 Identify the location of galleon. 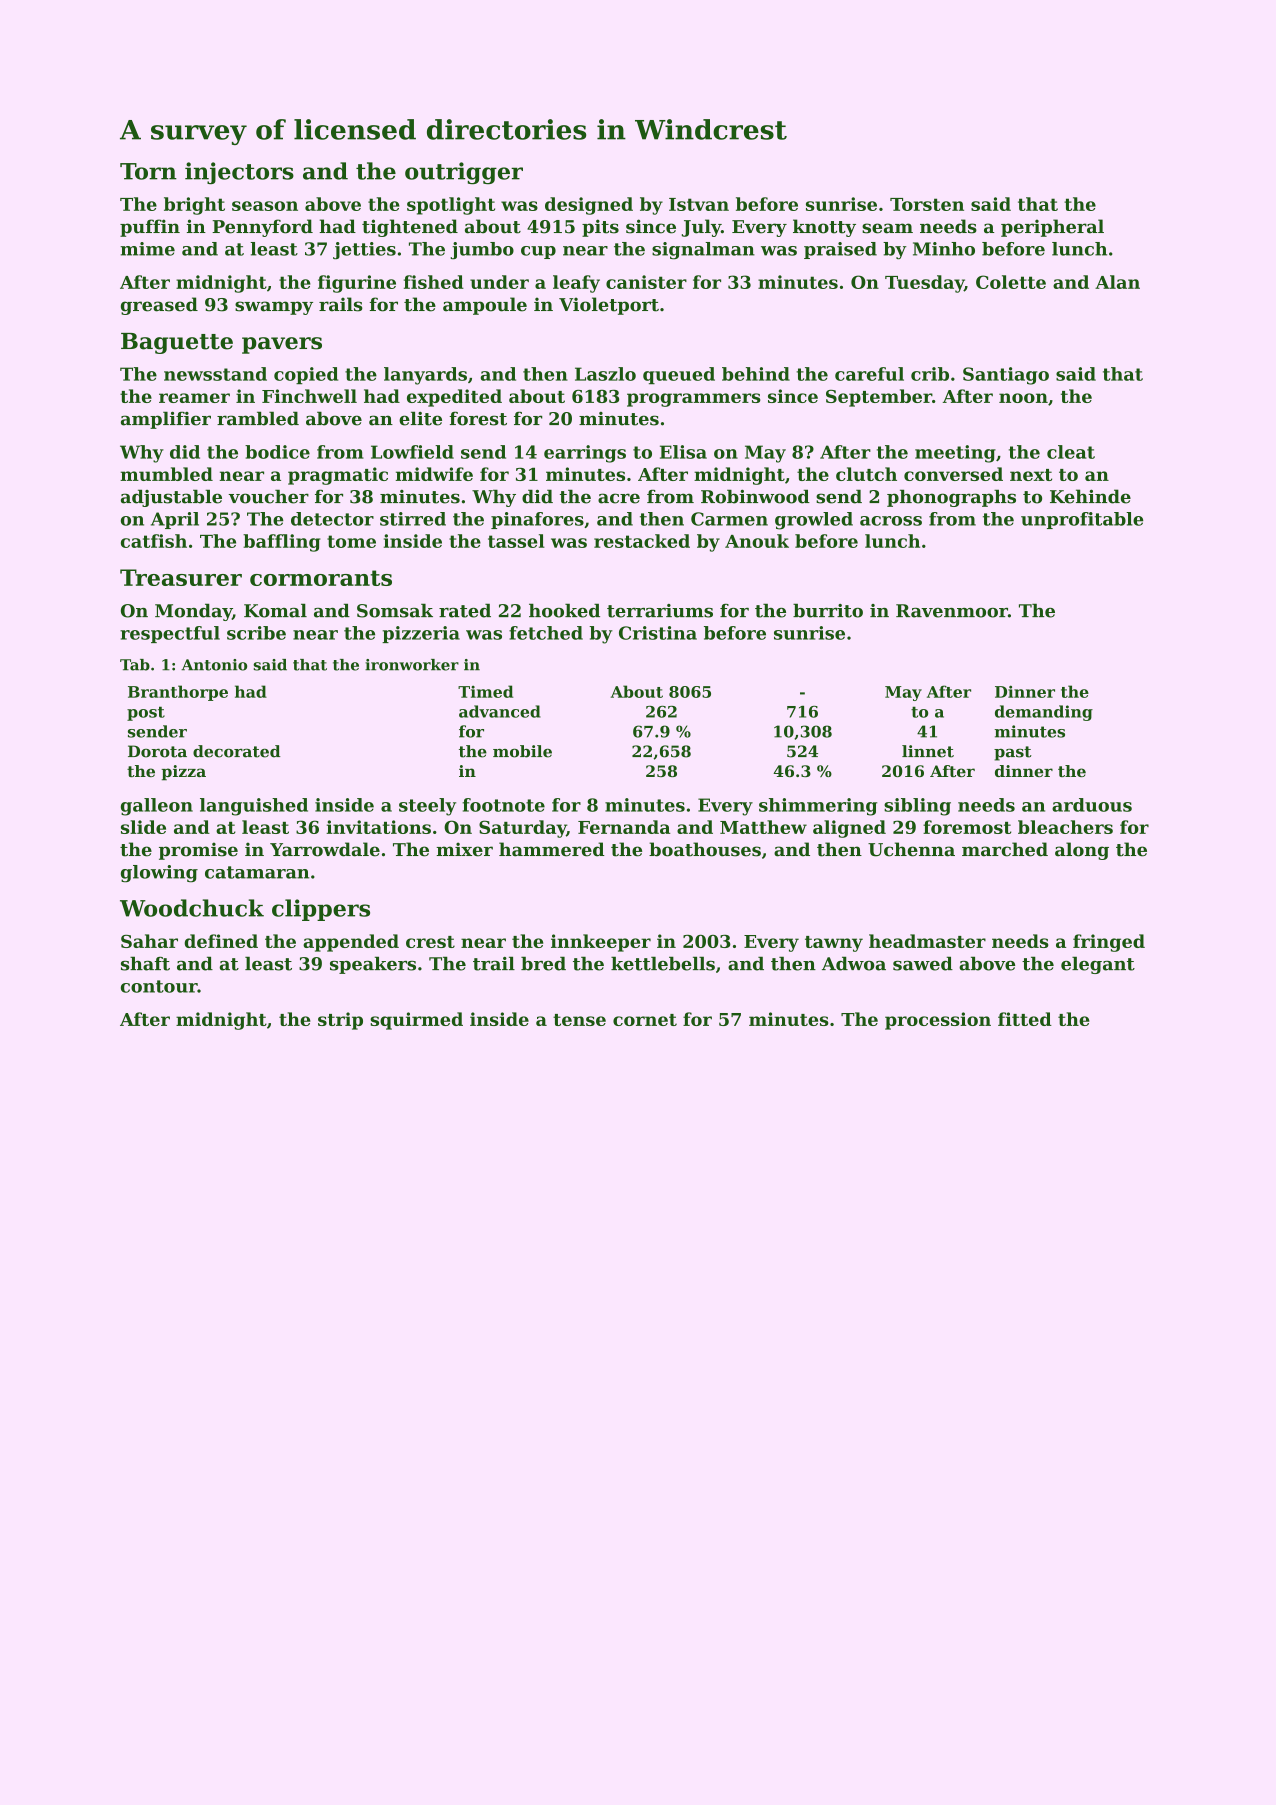
(157, 807).
